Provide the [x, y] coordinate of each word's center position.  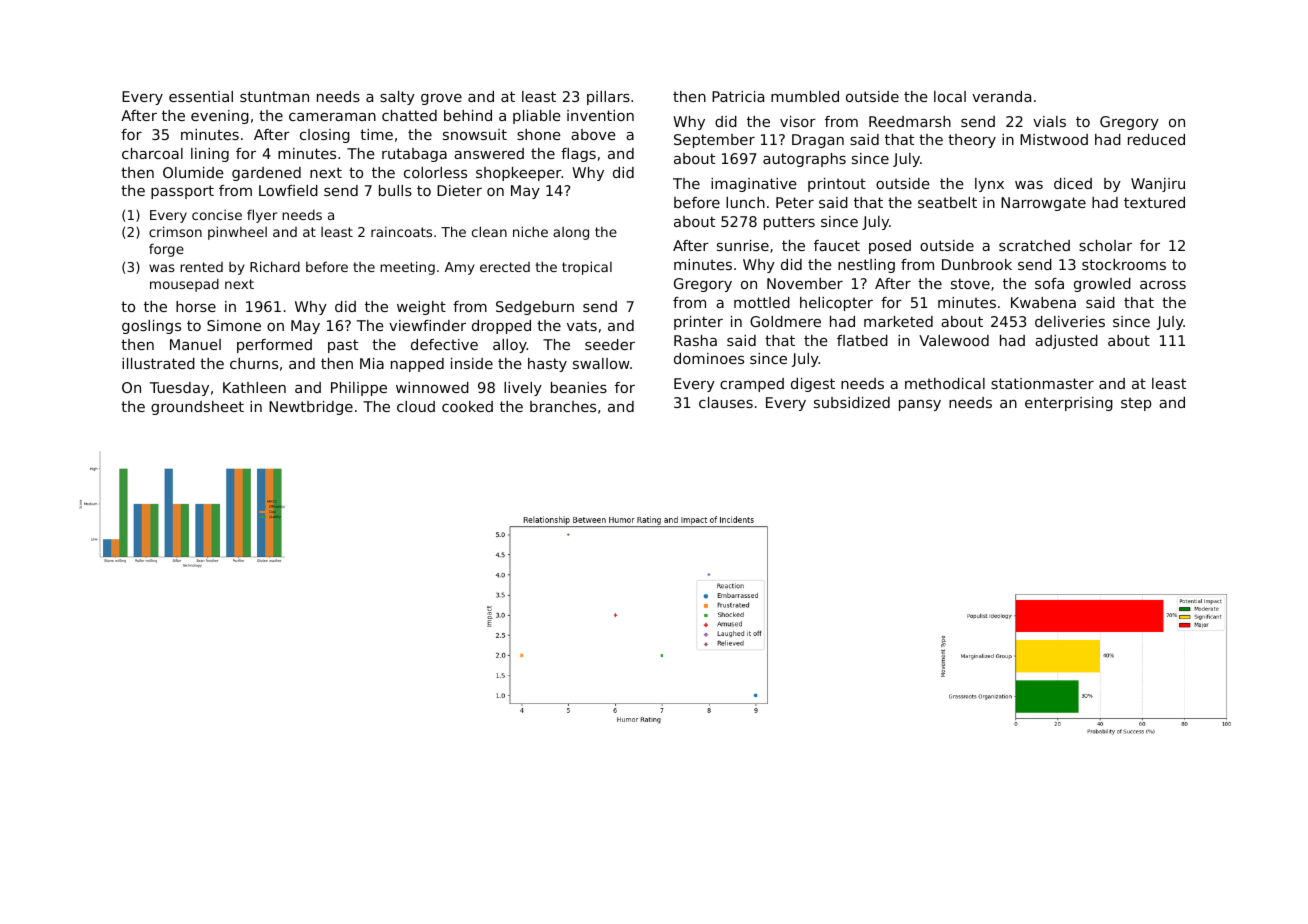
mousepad [184, 285]
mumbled [805, 96]
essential [201, 96]
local [950, 96]
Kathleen [254, 387]
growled [1102, 285]
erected [505, 267]
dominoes [709, 358]
